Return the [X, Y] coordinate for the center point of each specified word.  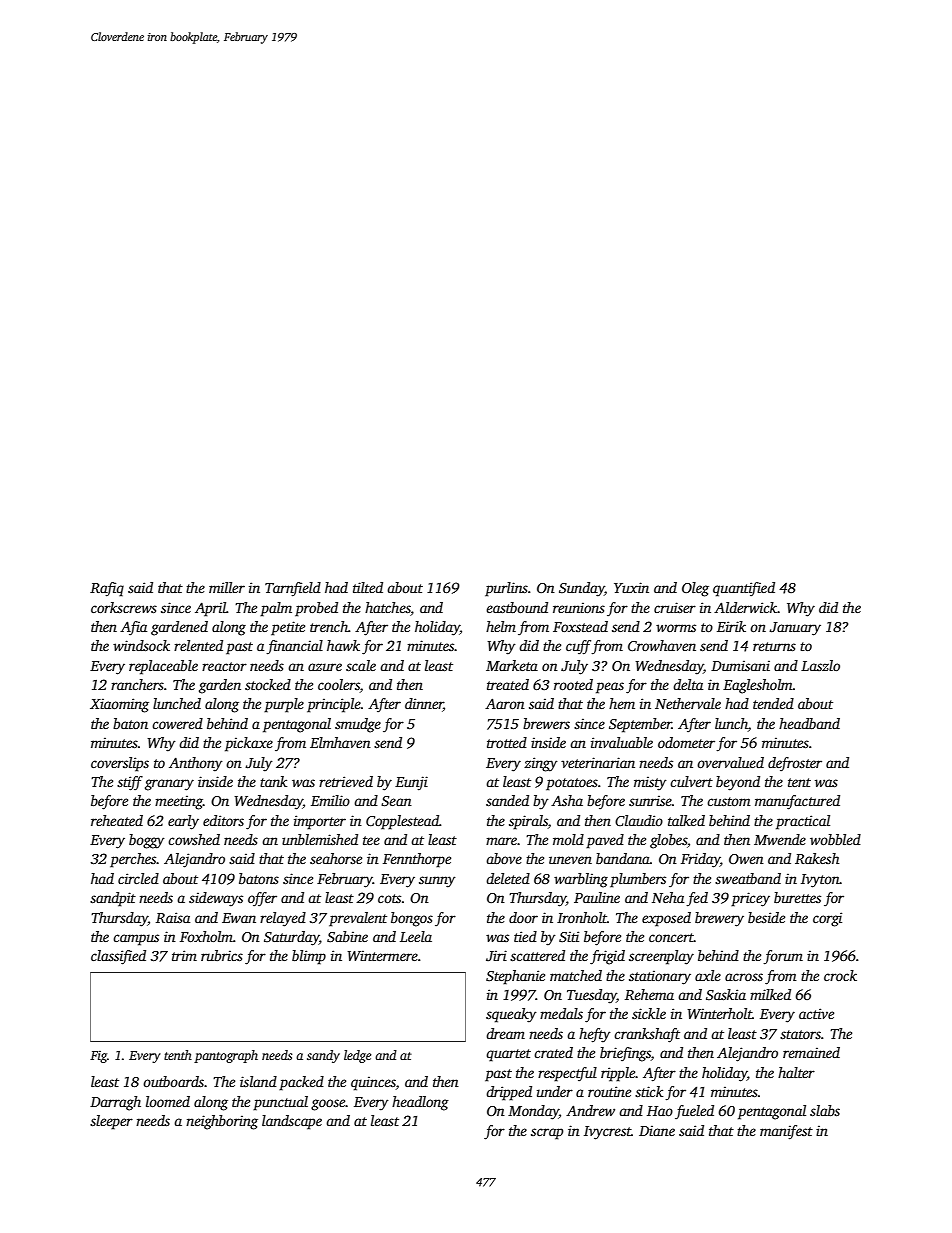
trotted [507, 742]
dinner [424, 705]
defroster [795, 764]
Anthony [196, 764]
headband [809, 723]
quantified [744, 589]
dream [505, 1033]
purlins [506, 589]
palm [276, 609]
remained [811, 1052]
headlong [420, 1103]
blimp [309, 957]
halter [796, 1072]
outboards [173, 1081]
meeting [179, 802]
